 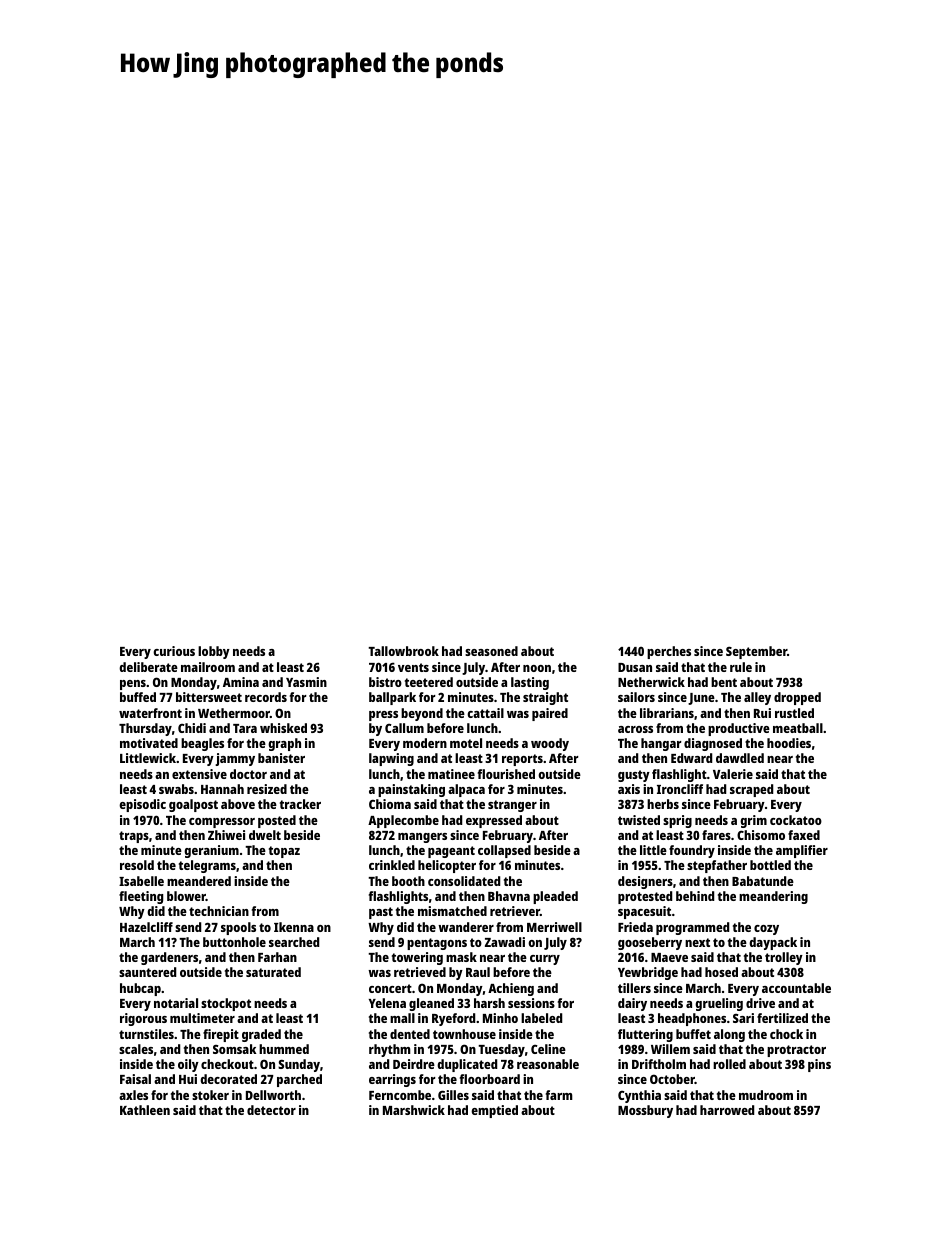 What do you see at coordinates (271, 1110) in the screenshot?
I see `detector` at bounding box center [271, 1110].
